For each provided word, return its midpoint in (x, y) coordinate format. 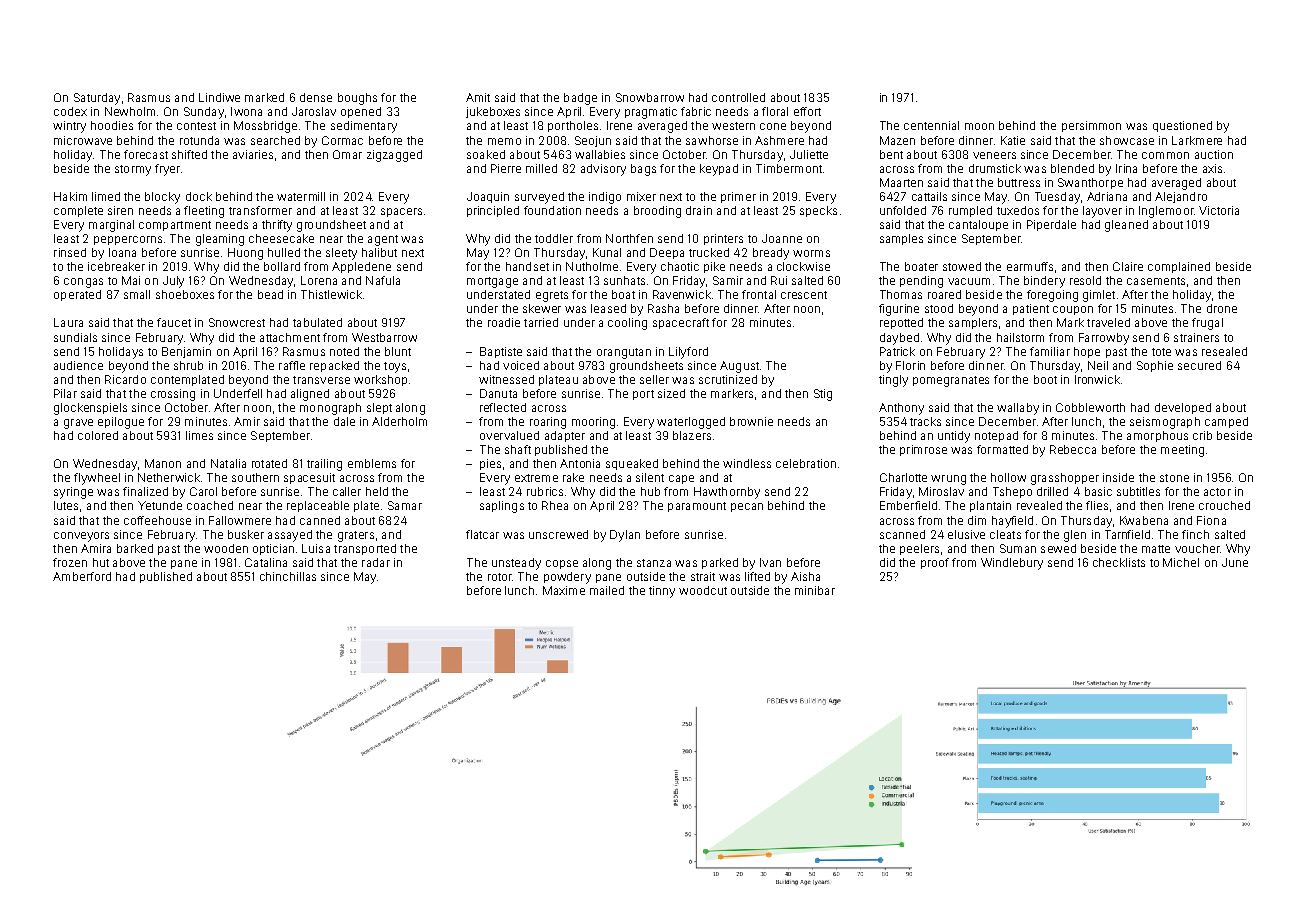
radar (376, 562)
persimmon (1091, 126)
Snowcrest (237, 322)
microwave (83, 140)
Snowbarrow (650, 97)
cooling (627, 324)
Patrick (897, 351)
